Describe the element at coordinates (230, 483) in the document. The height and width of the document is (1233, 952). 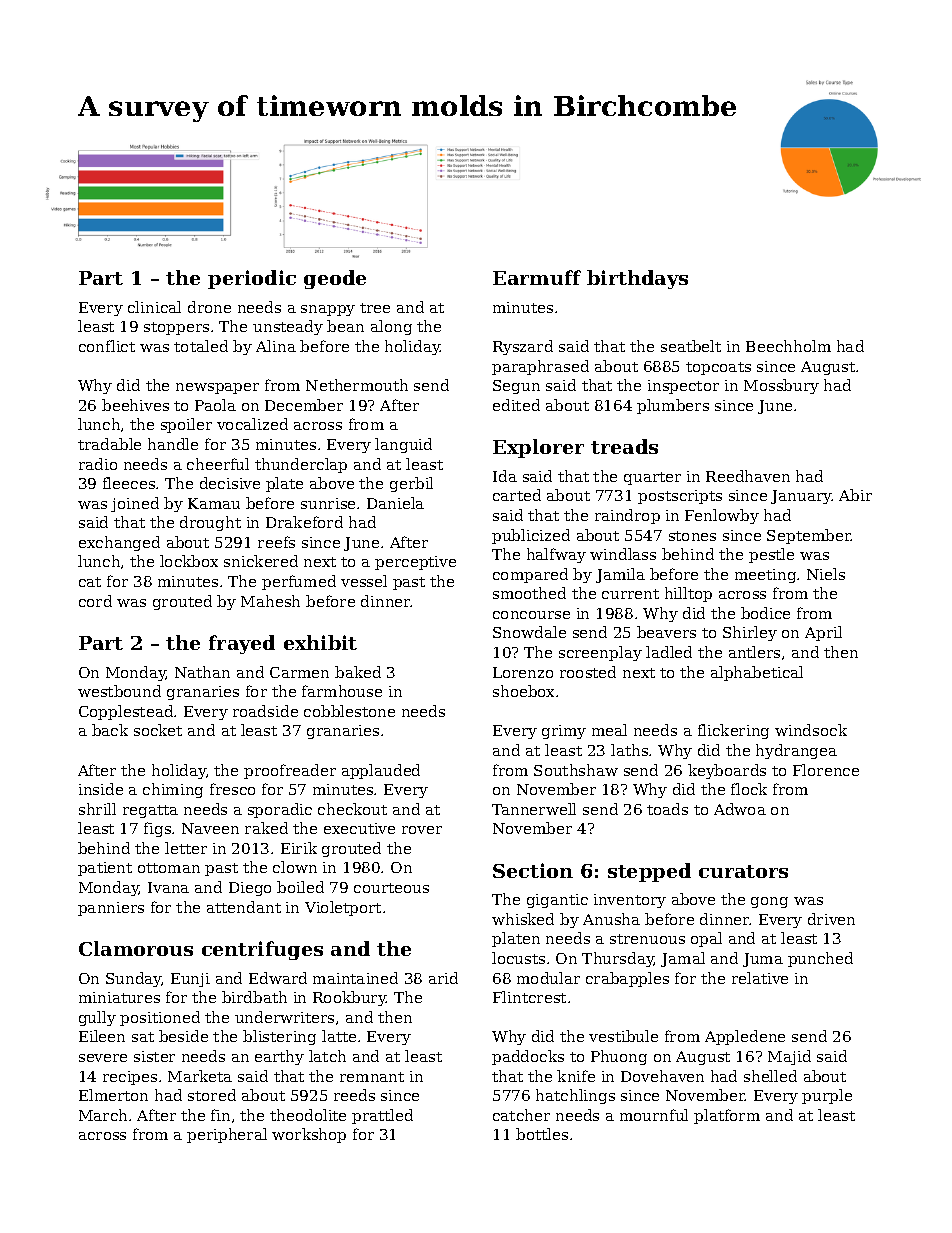
I see `decisive` at that location.
